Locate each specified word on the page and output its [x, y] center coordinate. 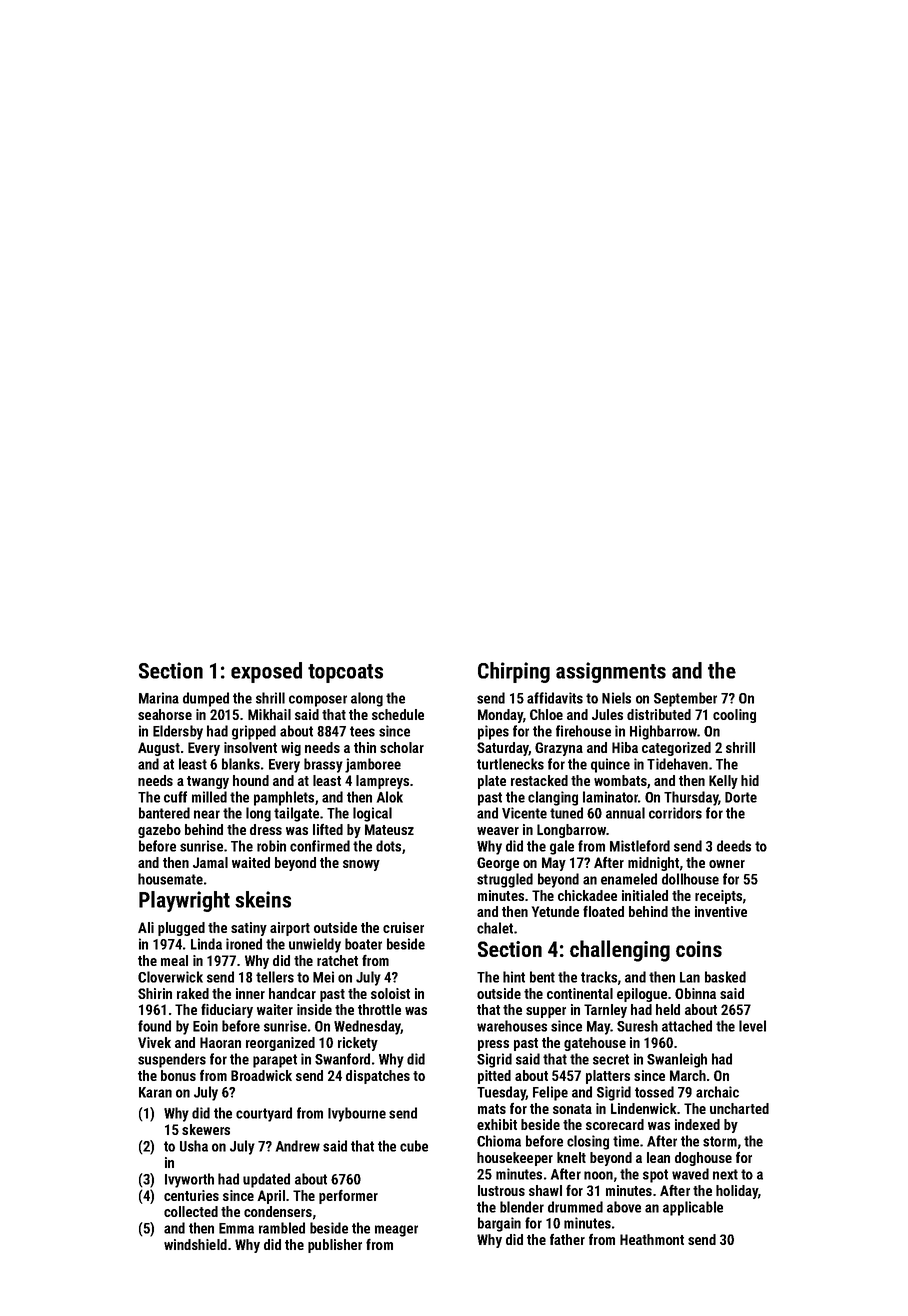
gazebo [159, 831]
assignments [611, 672]
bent [542, 977]
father [567, 1239]
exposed [266, 672]
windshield [195, 1244]
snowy [361, 865]
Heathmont [652, 1239]
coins [699, 949]
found [154, 1026]
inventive [721, 911]
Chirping [514, 672]
